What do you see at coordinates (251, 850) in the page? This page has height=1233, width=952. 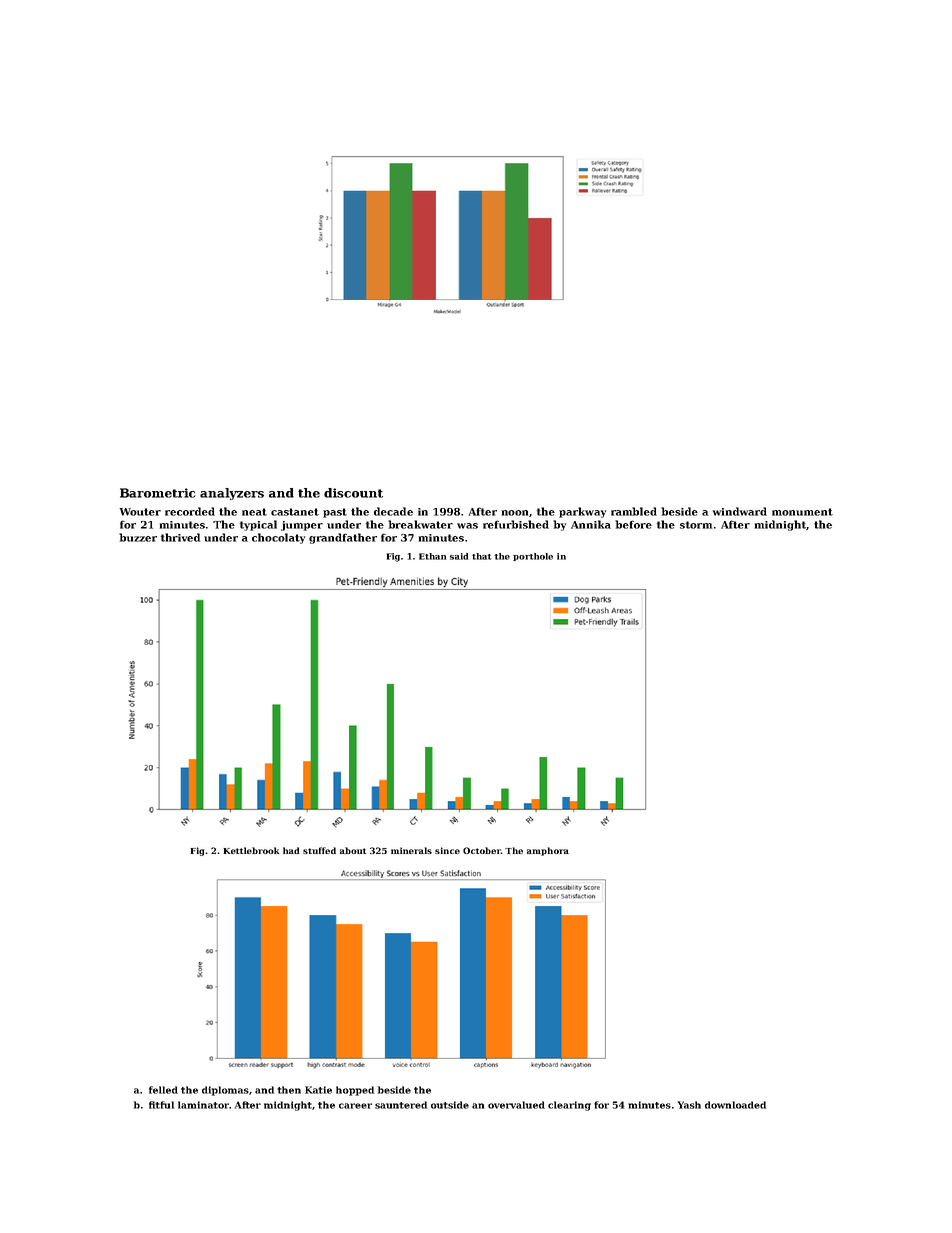 I see `Kettlebrook` at bounding box center [251, 850].
